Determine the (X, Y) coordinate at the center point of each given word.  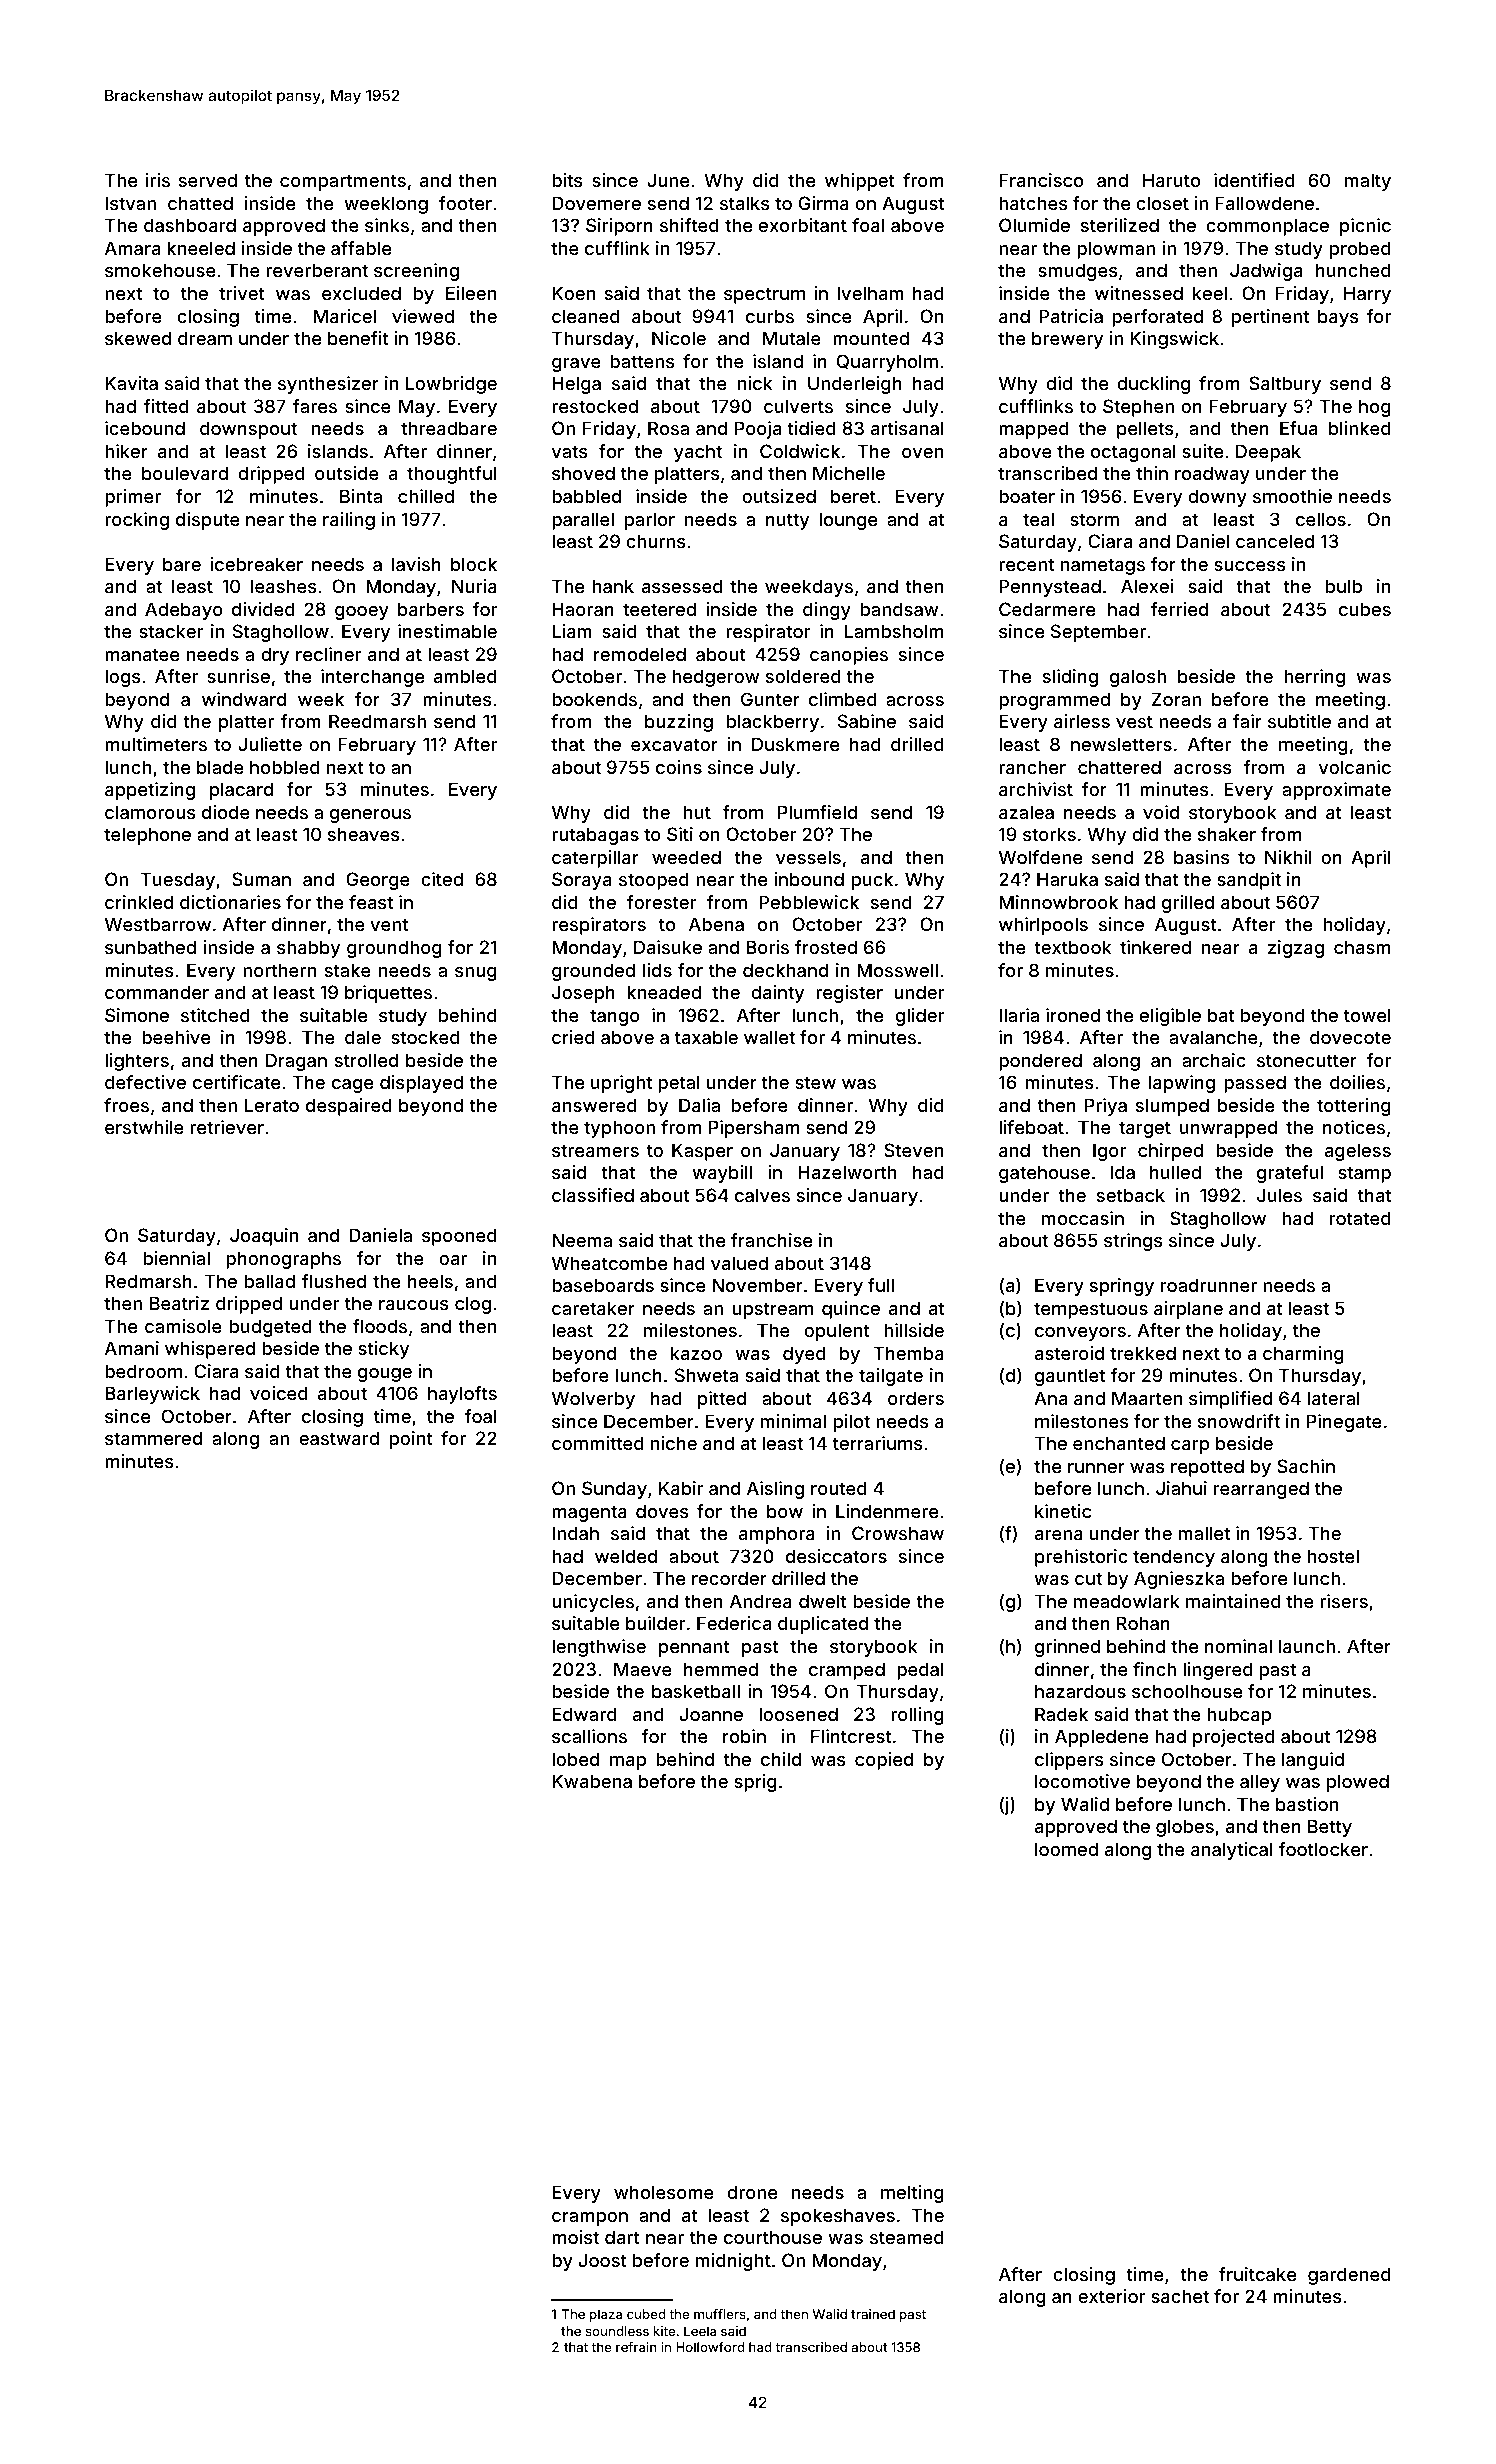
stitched (215, 1015)
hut (697, 812)
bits (567, 180)
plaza (606, 2315)
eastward (339, 1438)
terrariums (878, 1443)
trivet (242, 293)
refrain (636, 2347)
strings (1133, 1242)
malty (1368, 182)
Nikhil (1288, 857)
